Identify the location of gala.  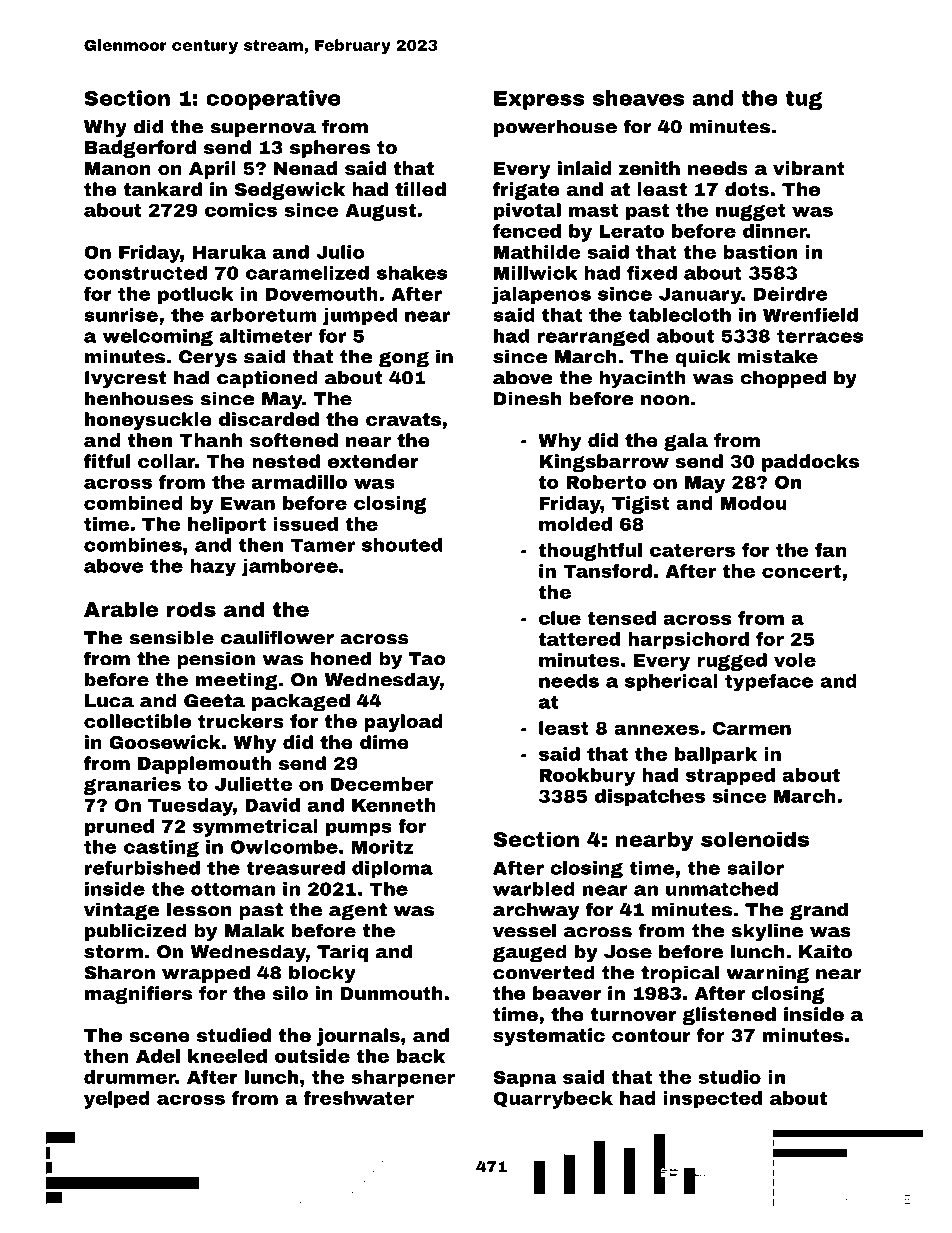
(686, 442).
